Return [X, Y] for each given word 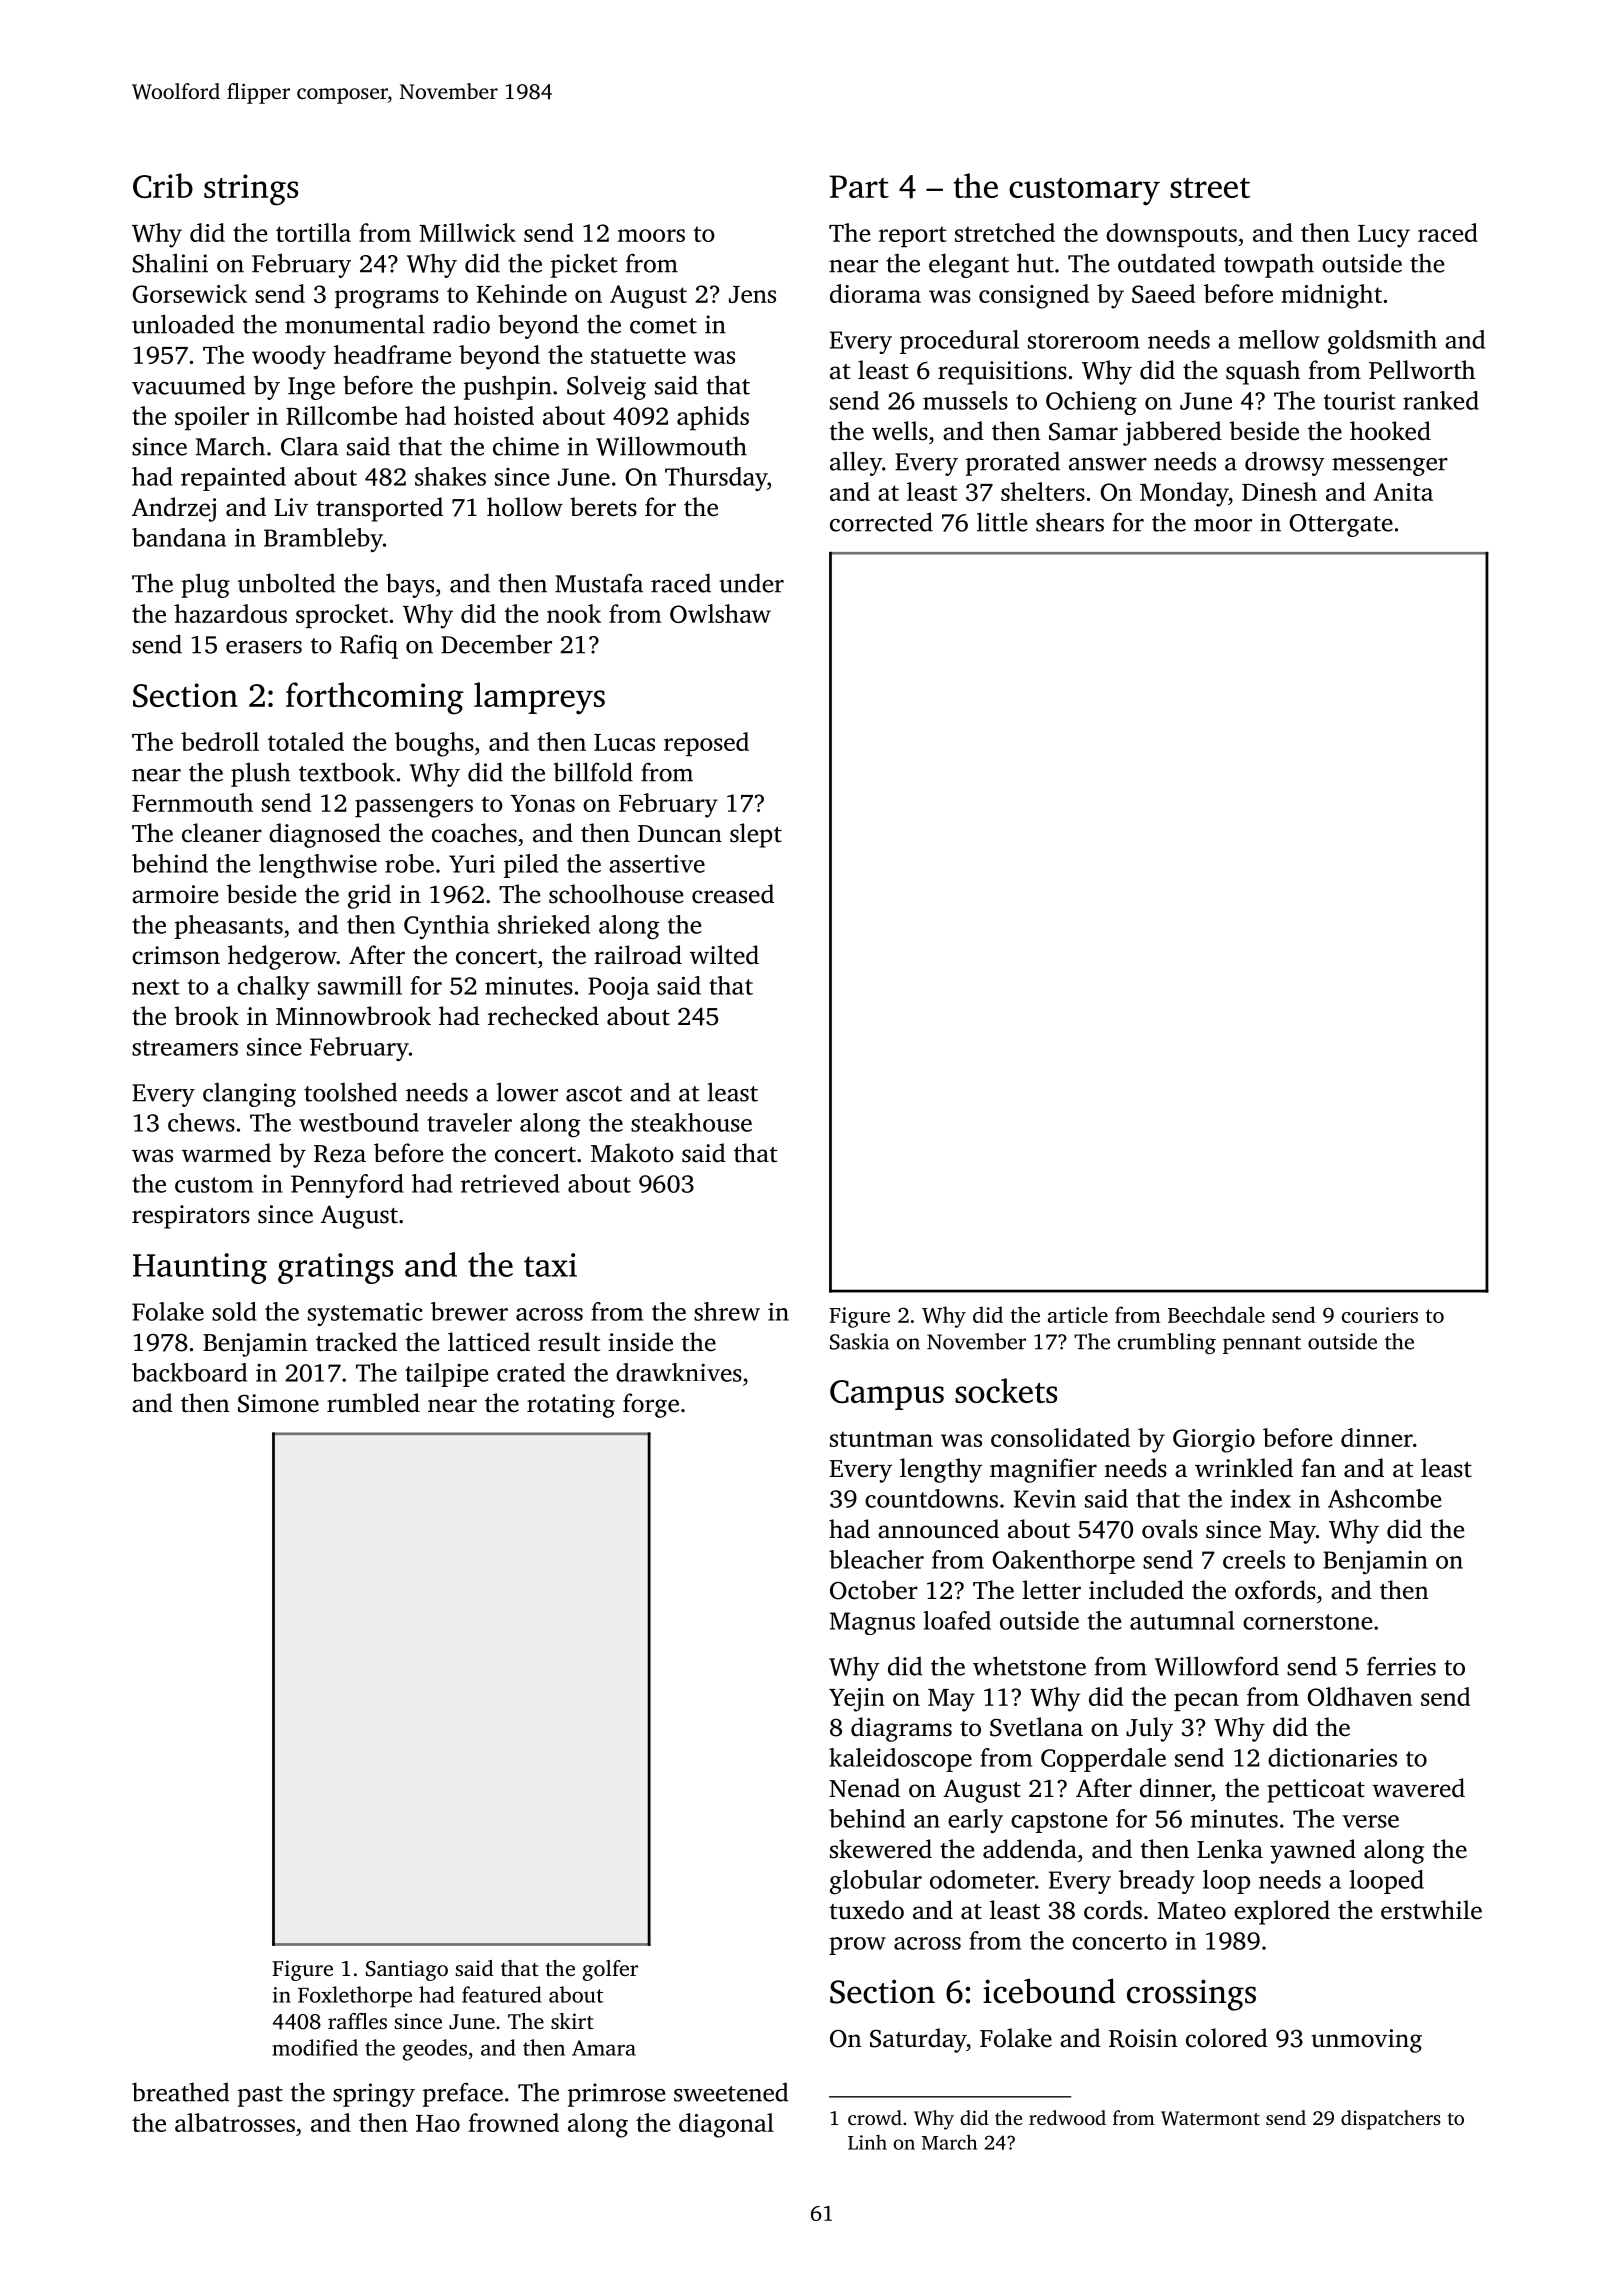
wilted [724, 955]
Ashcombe [1384, 1498]
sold [234, 1311]
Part [859, 186]
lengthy [941, 1470]
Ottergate [1341, 525]
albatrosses [235, 2122]
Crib [163, 186]
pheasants [229, 927]
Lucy [1384, 236]
